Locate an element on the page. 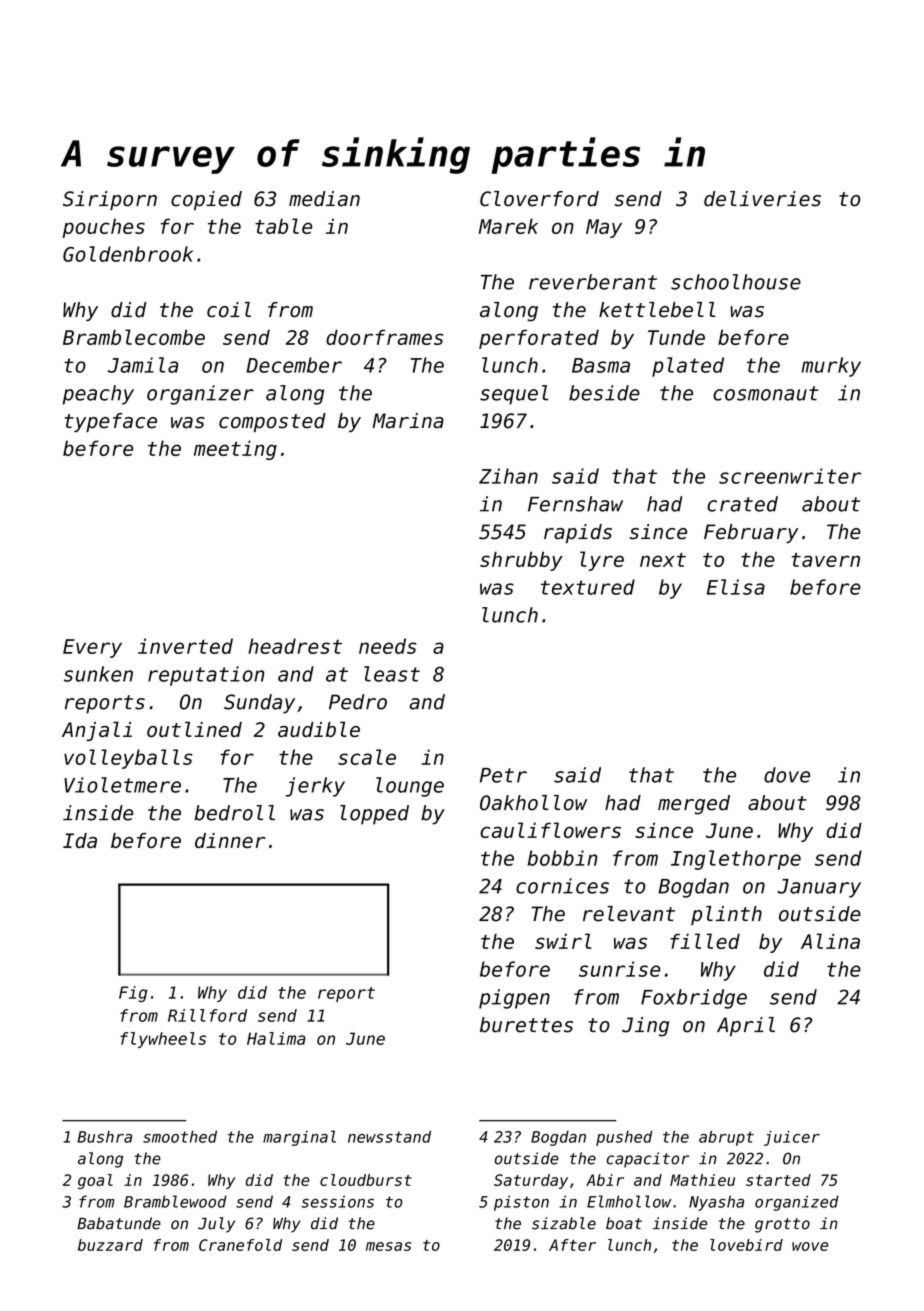 This image has width=924, height=1311. volleyballs is located at coordinates (128, 759).
